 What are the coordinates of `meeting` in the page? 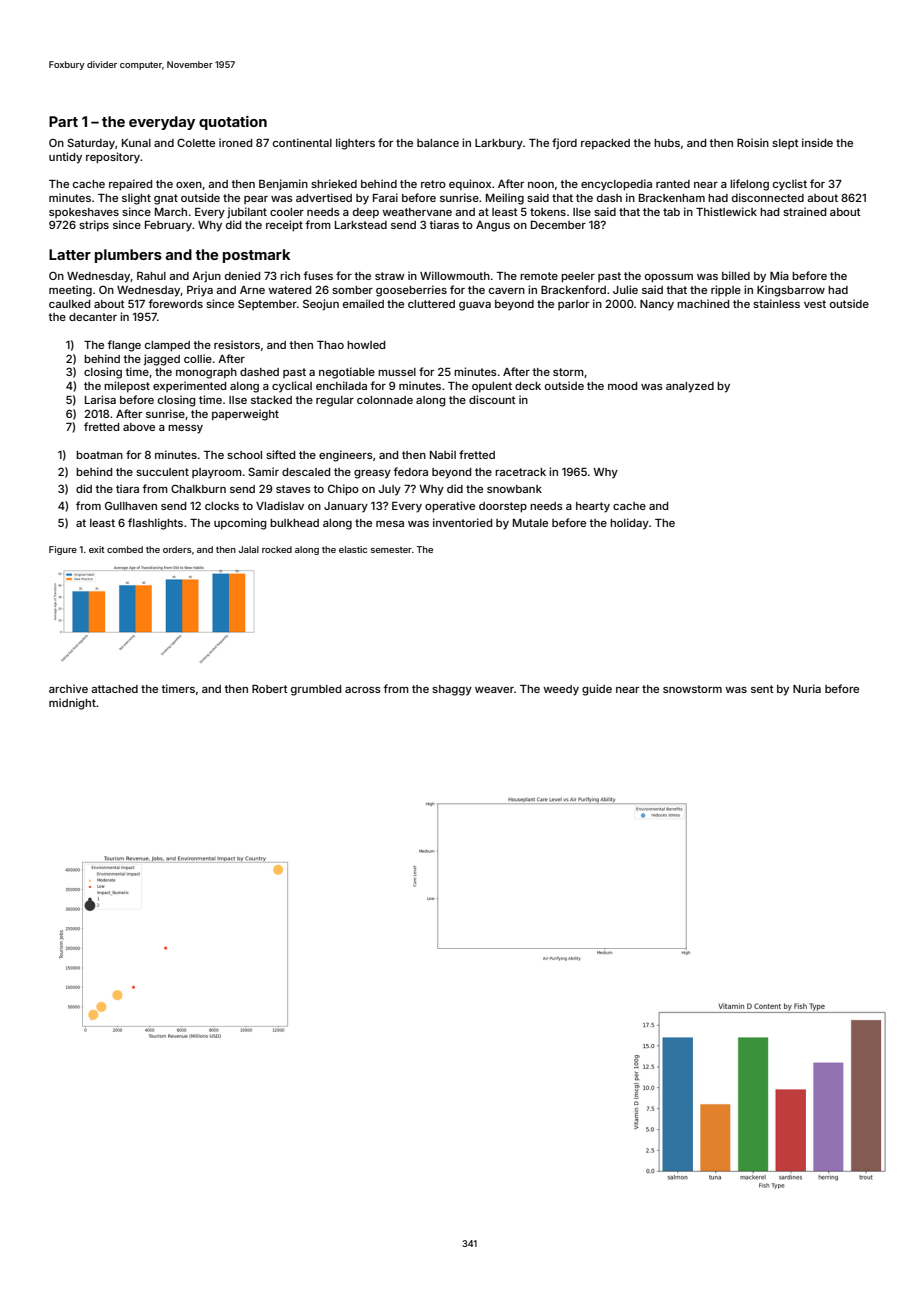 It's located at (70, 291).
